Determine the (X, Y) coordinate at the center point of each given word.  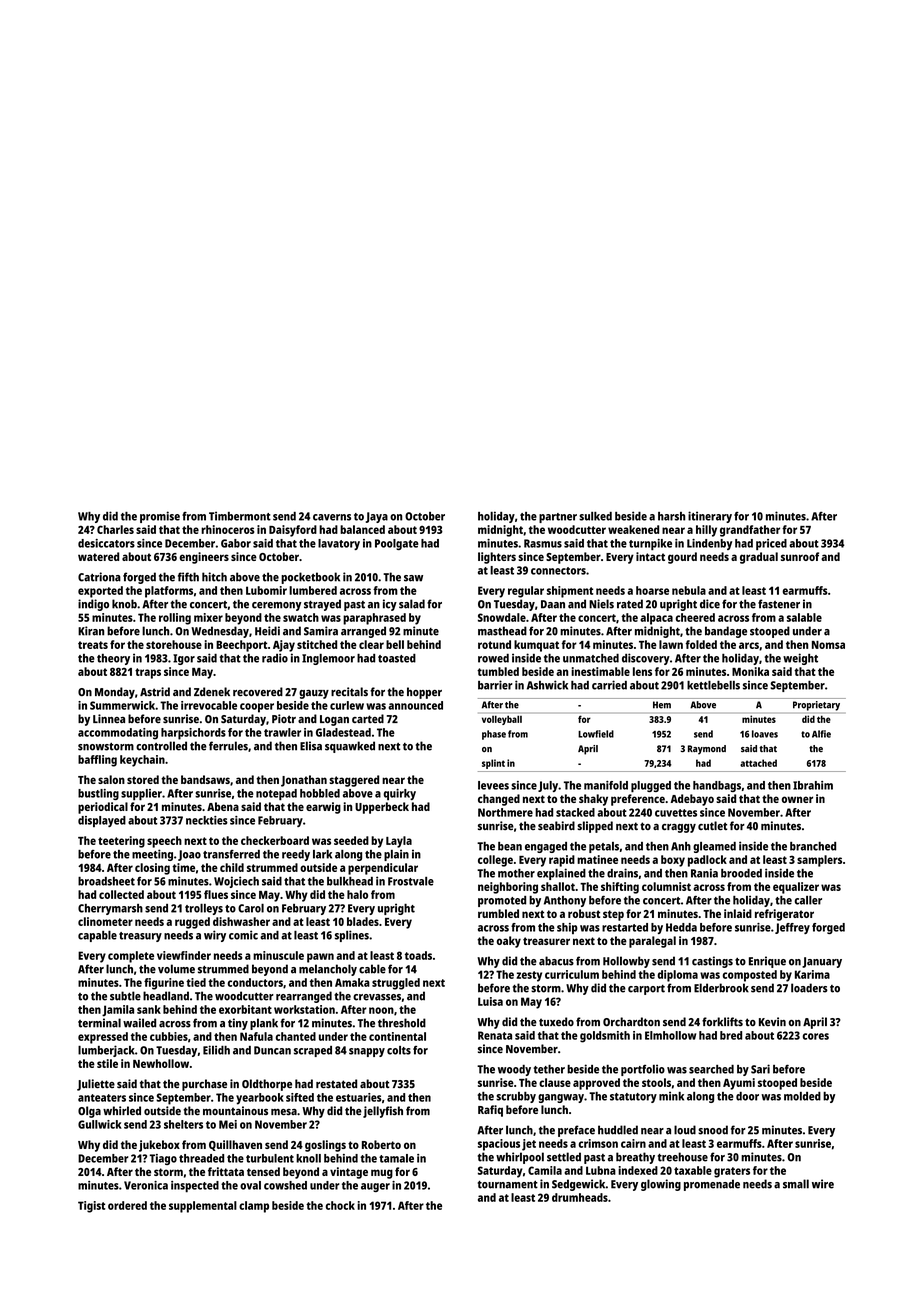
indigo (93, 605)
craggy (679, 828)
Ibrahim (813, 785)
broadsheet (106, 881)
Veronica (146, 1185)
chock (340, 1205)
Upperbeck (382, 808)
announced (415, 705)
